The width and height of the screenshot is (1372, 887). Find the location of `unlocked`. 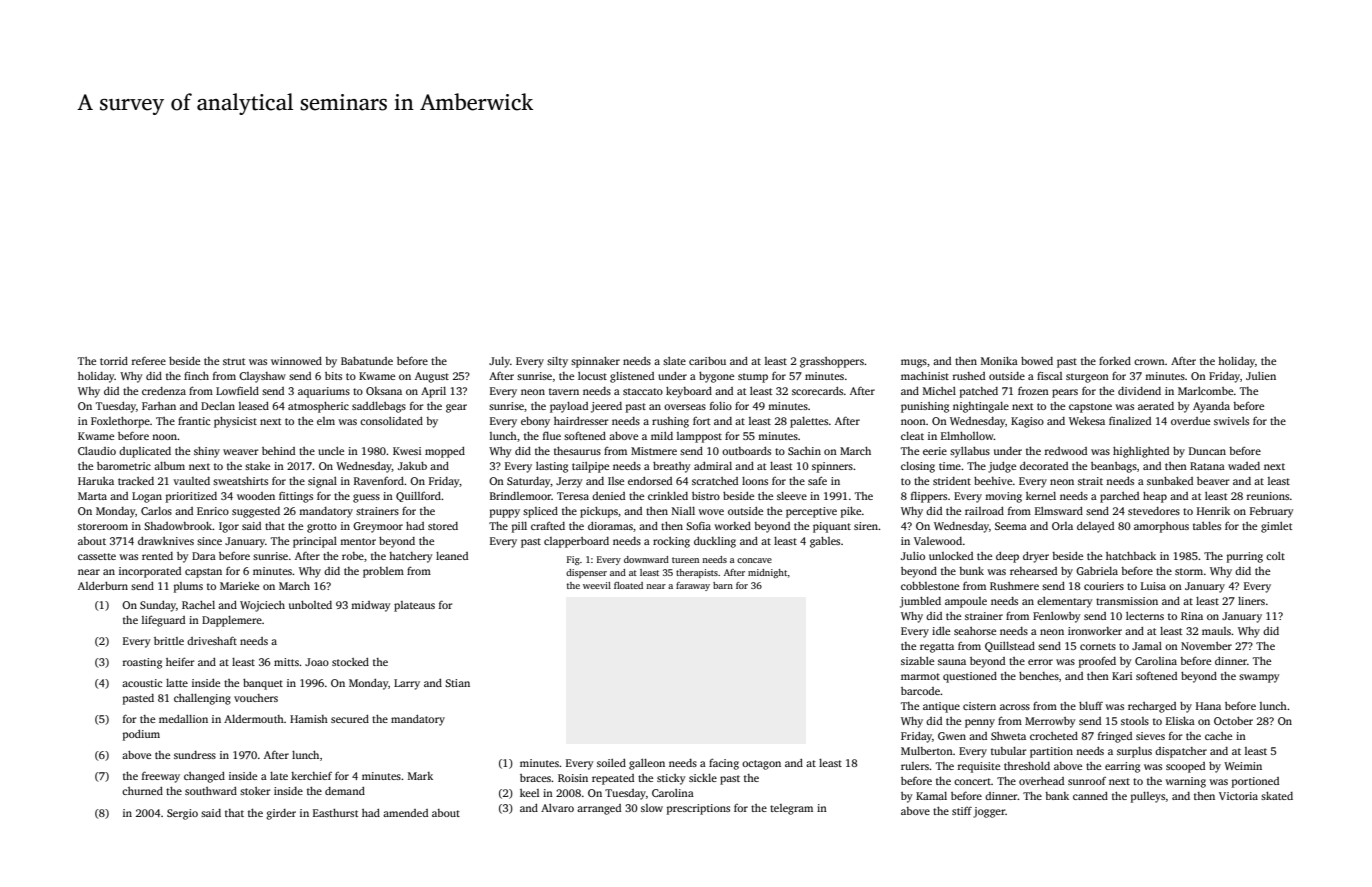

unlocked is located at coordinates (951, 556).
